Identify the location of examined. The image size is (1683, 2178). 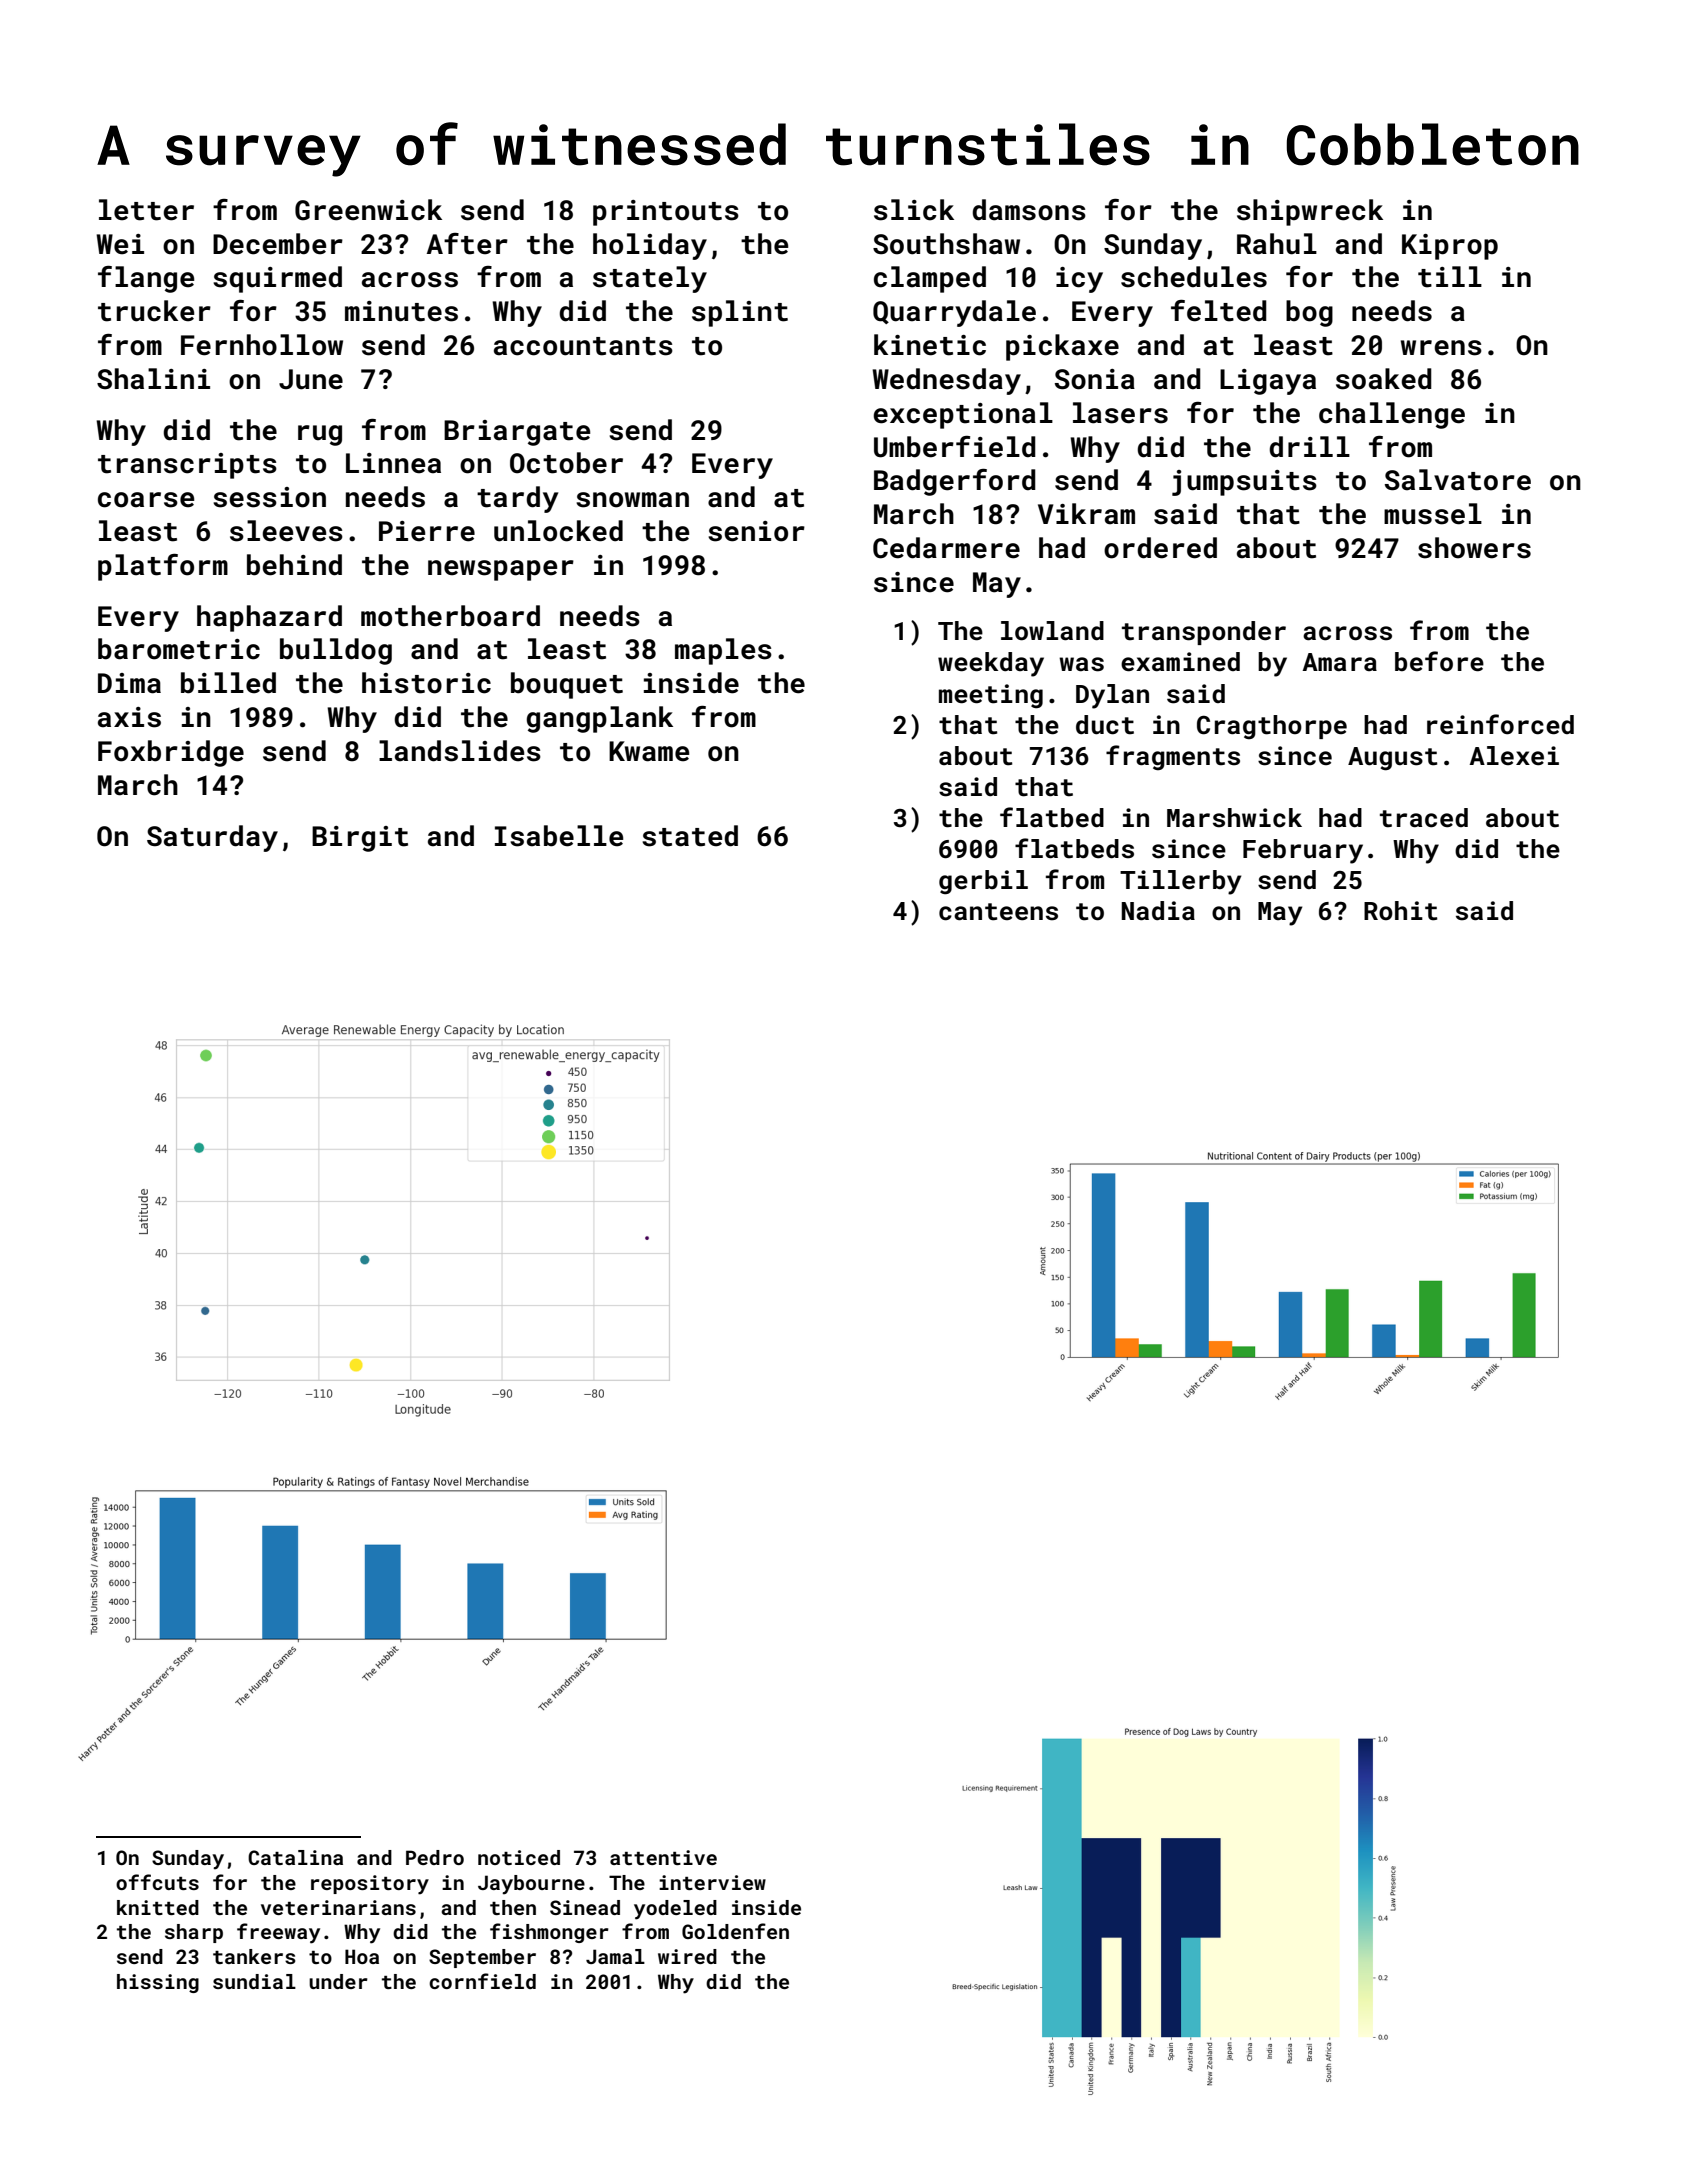
(1180, 662).
